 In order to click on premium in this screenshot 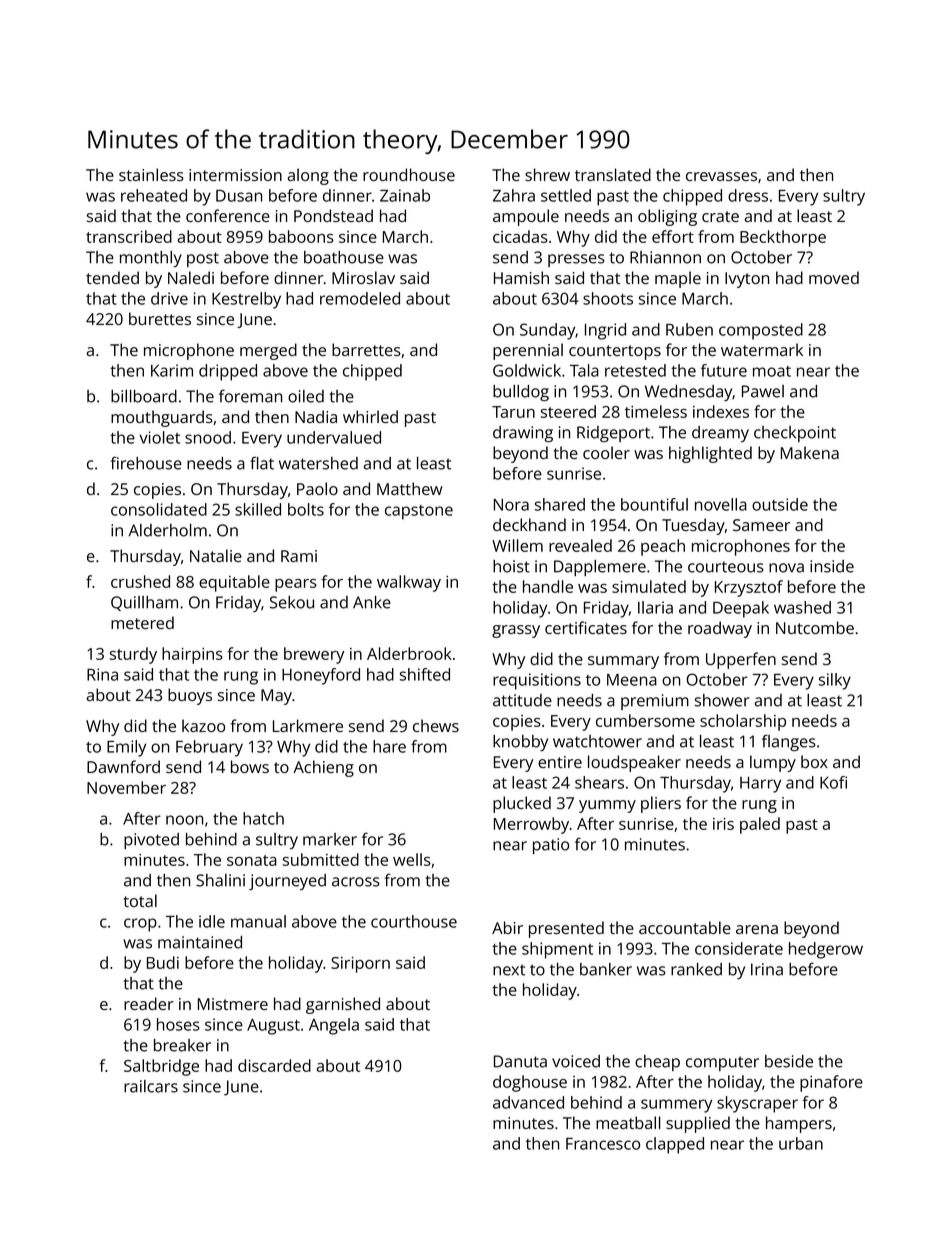, I will do `click(655, 702)`.
